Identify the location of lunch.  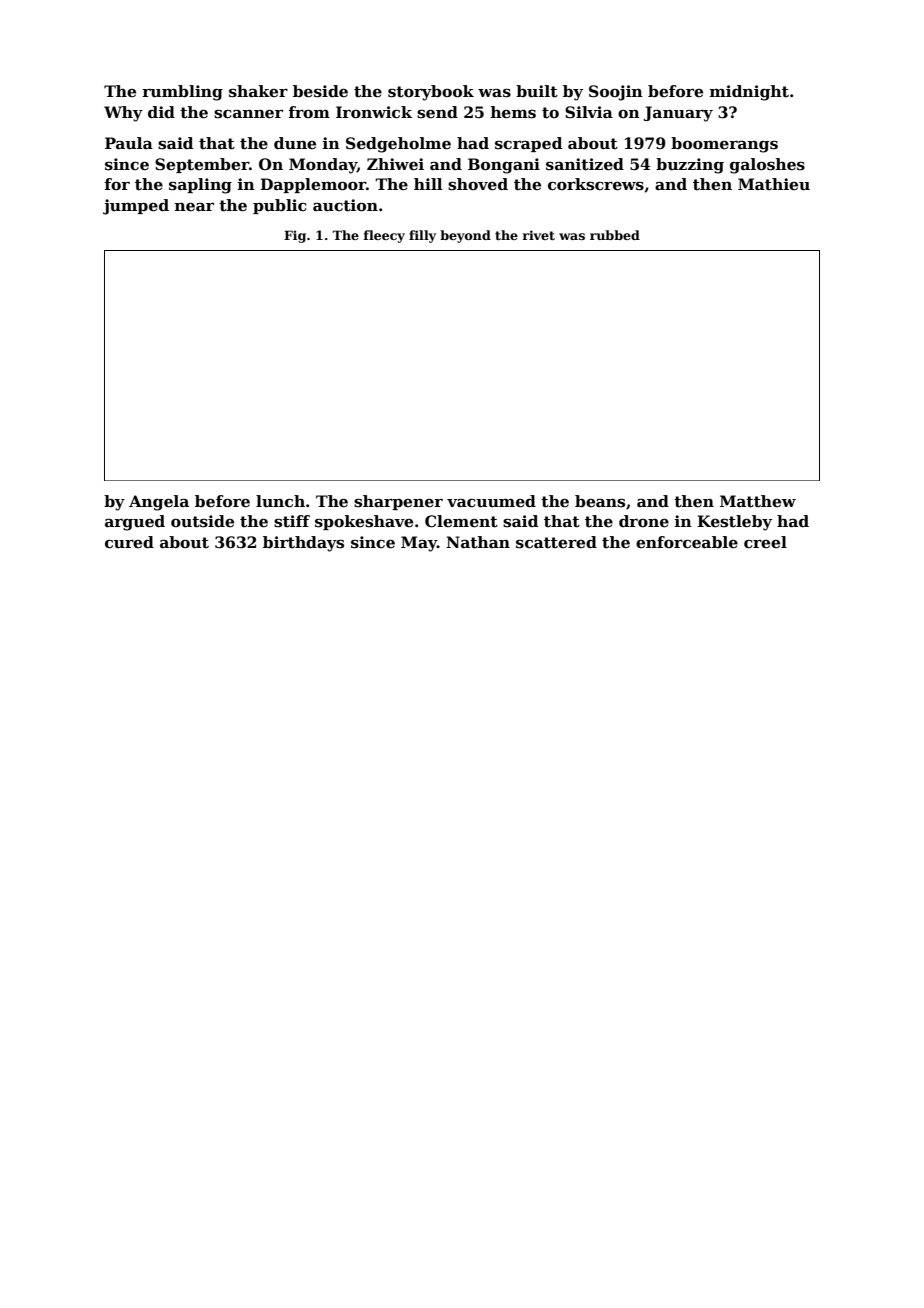
(280, 501).
